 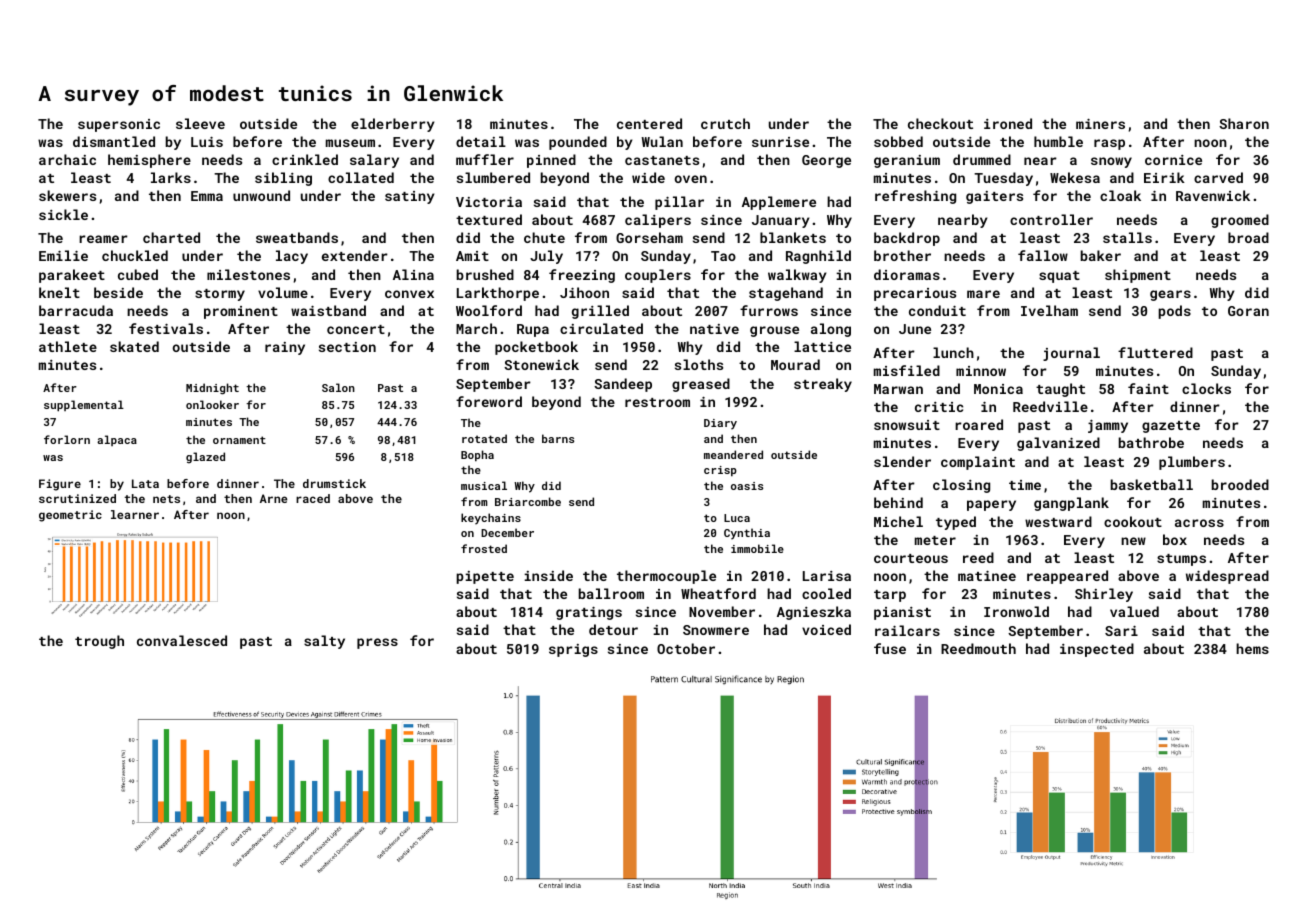 What do you see at coordinates (182, 640) in the document?
I see `convalesced` at bounding box center [182, 640].
